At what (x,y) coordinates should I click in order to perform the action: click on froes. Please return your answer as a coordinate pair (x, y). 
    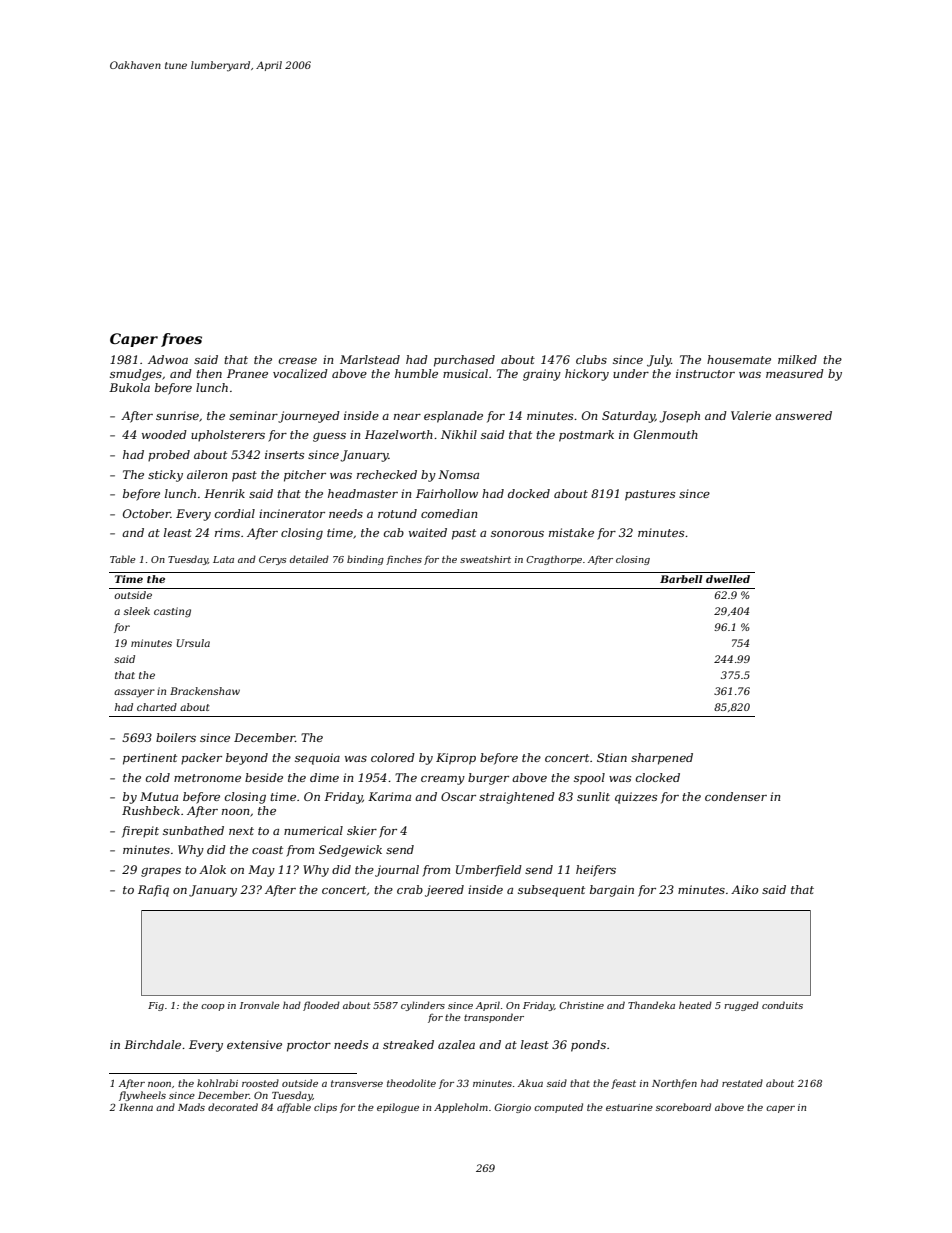
    Looking at the image, I should click on (181, 340).
